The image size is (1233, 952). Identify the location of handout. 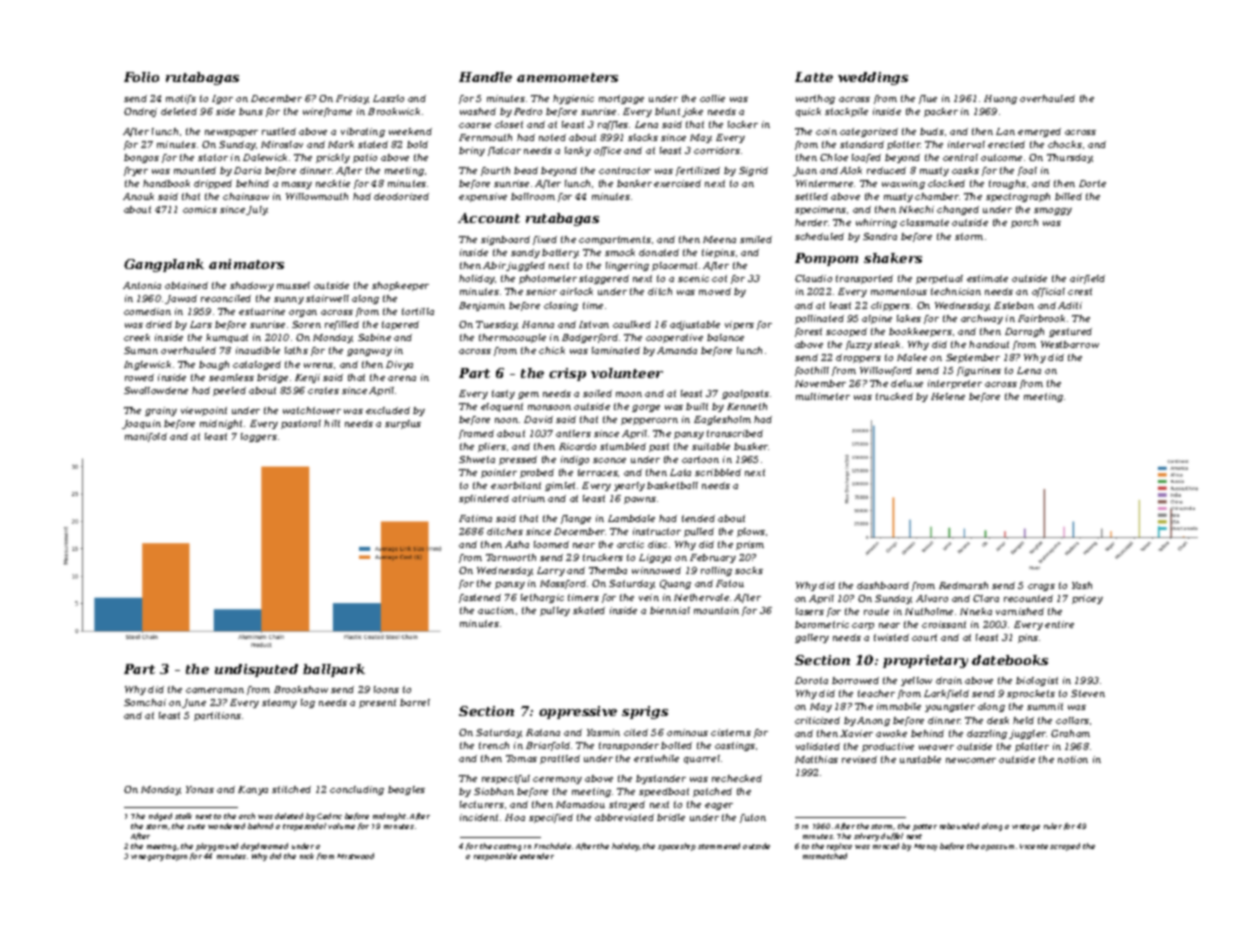
(989, 344).
